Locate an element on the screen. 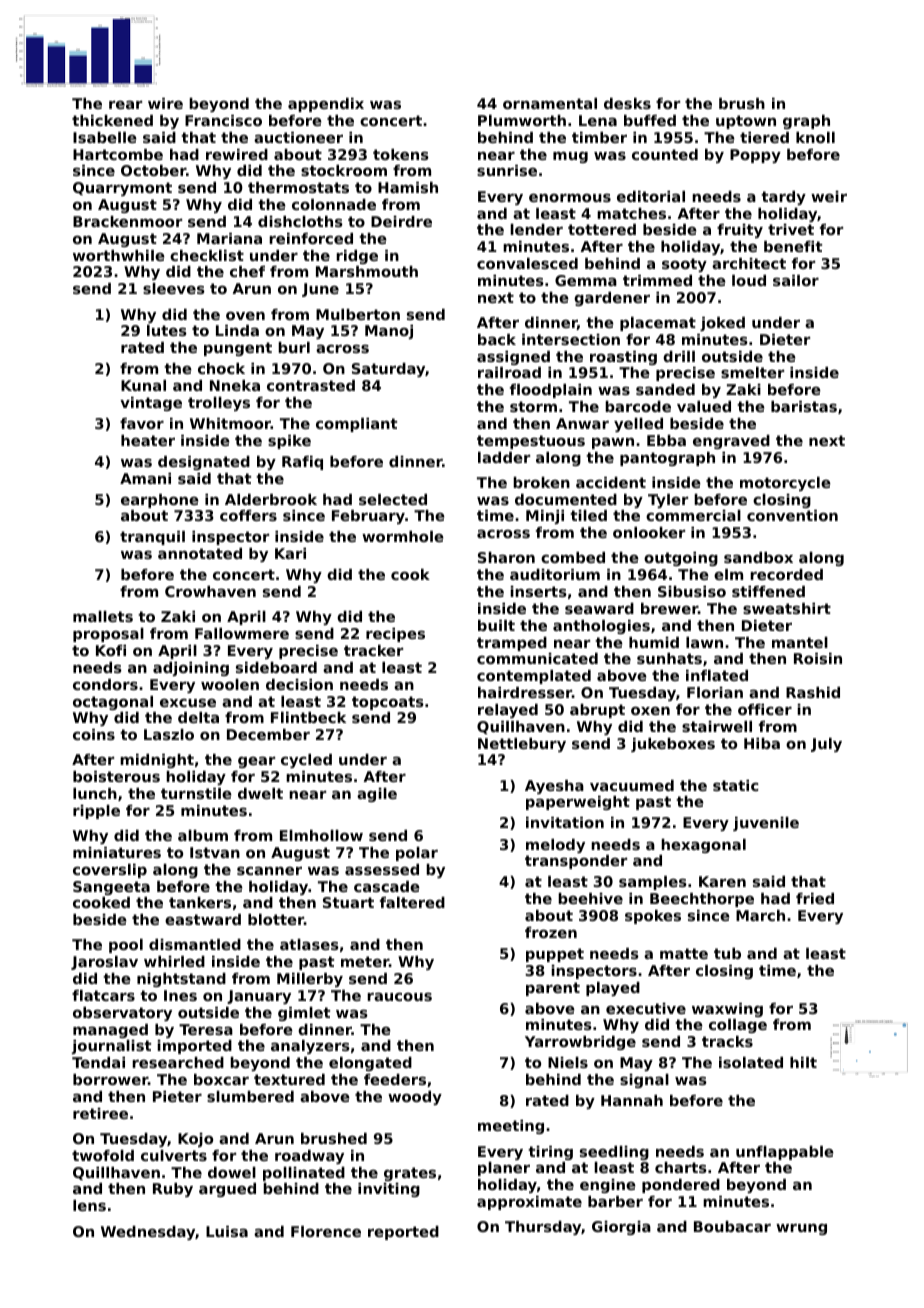 This screenshot has width=924, height=1308. planer is located at coordinates (504, 1169).
